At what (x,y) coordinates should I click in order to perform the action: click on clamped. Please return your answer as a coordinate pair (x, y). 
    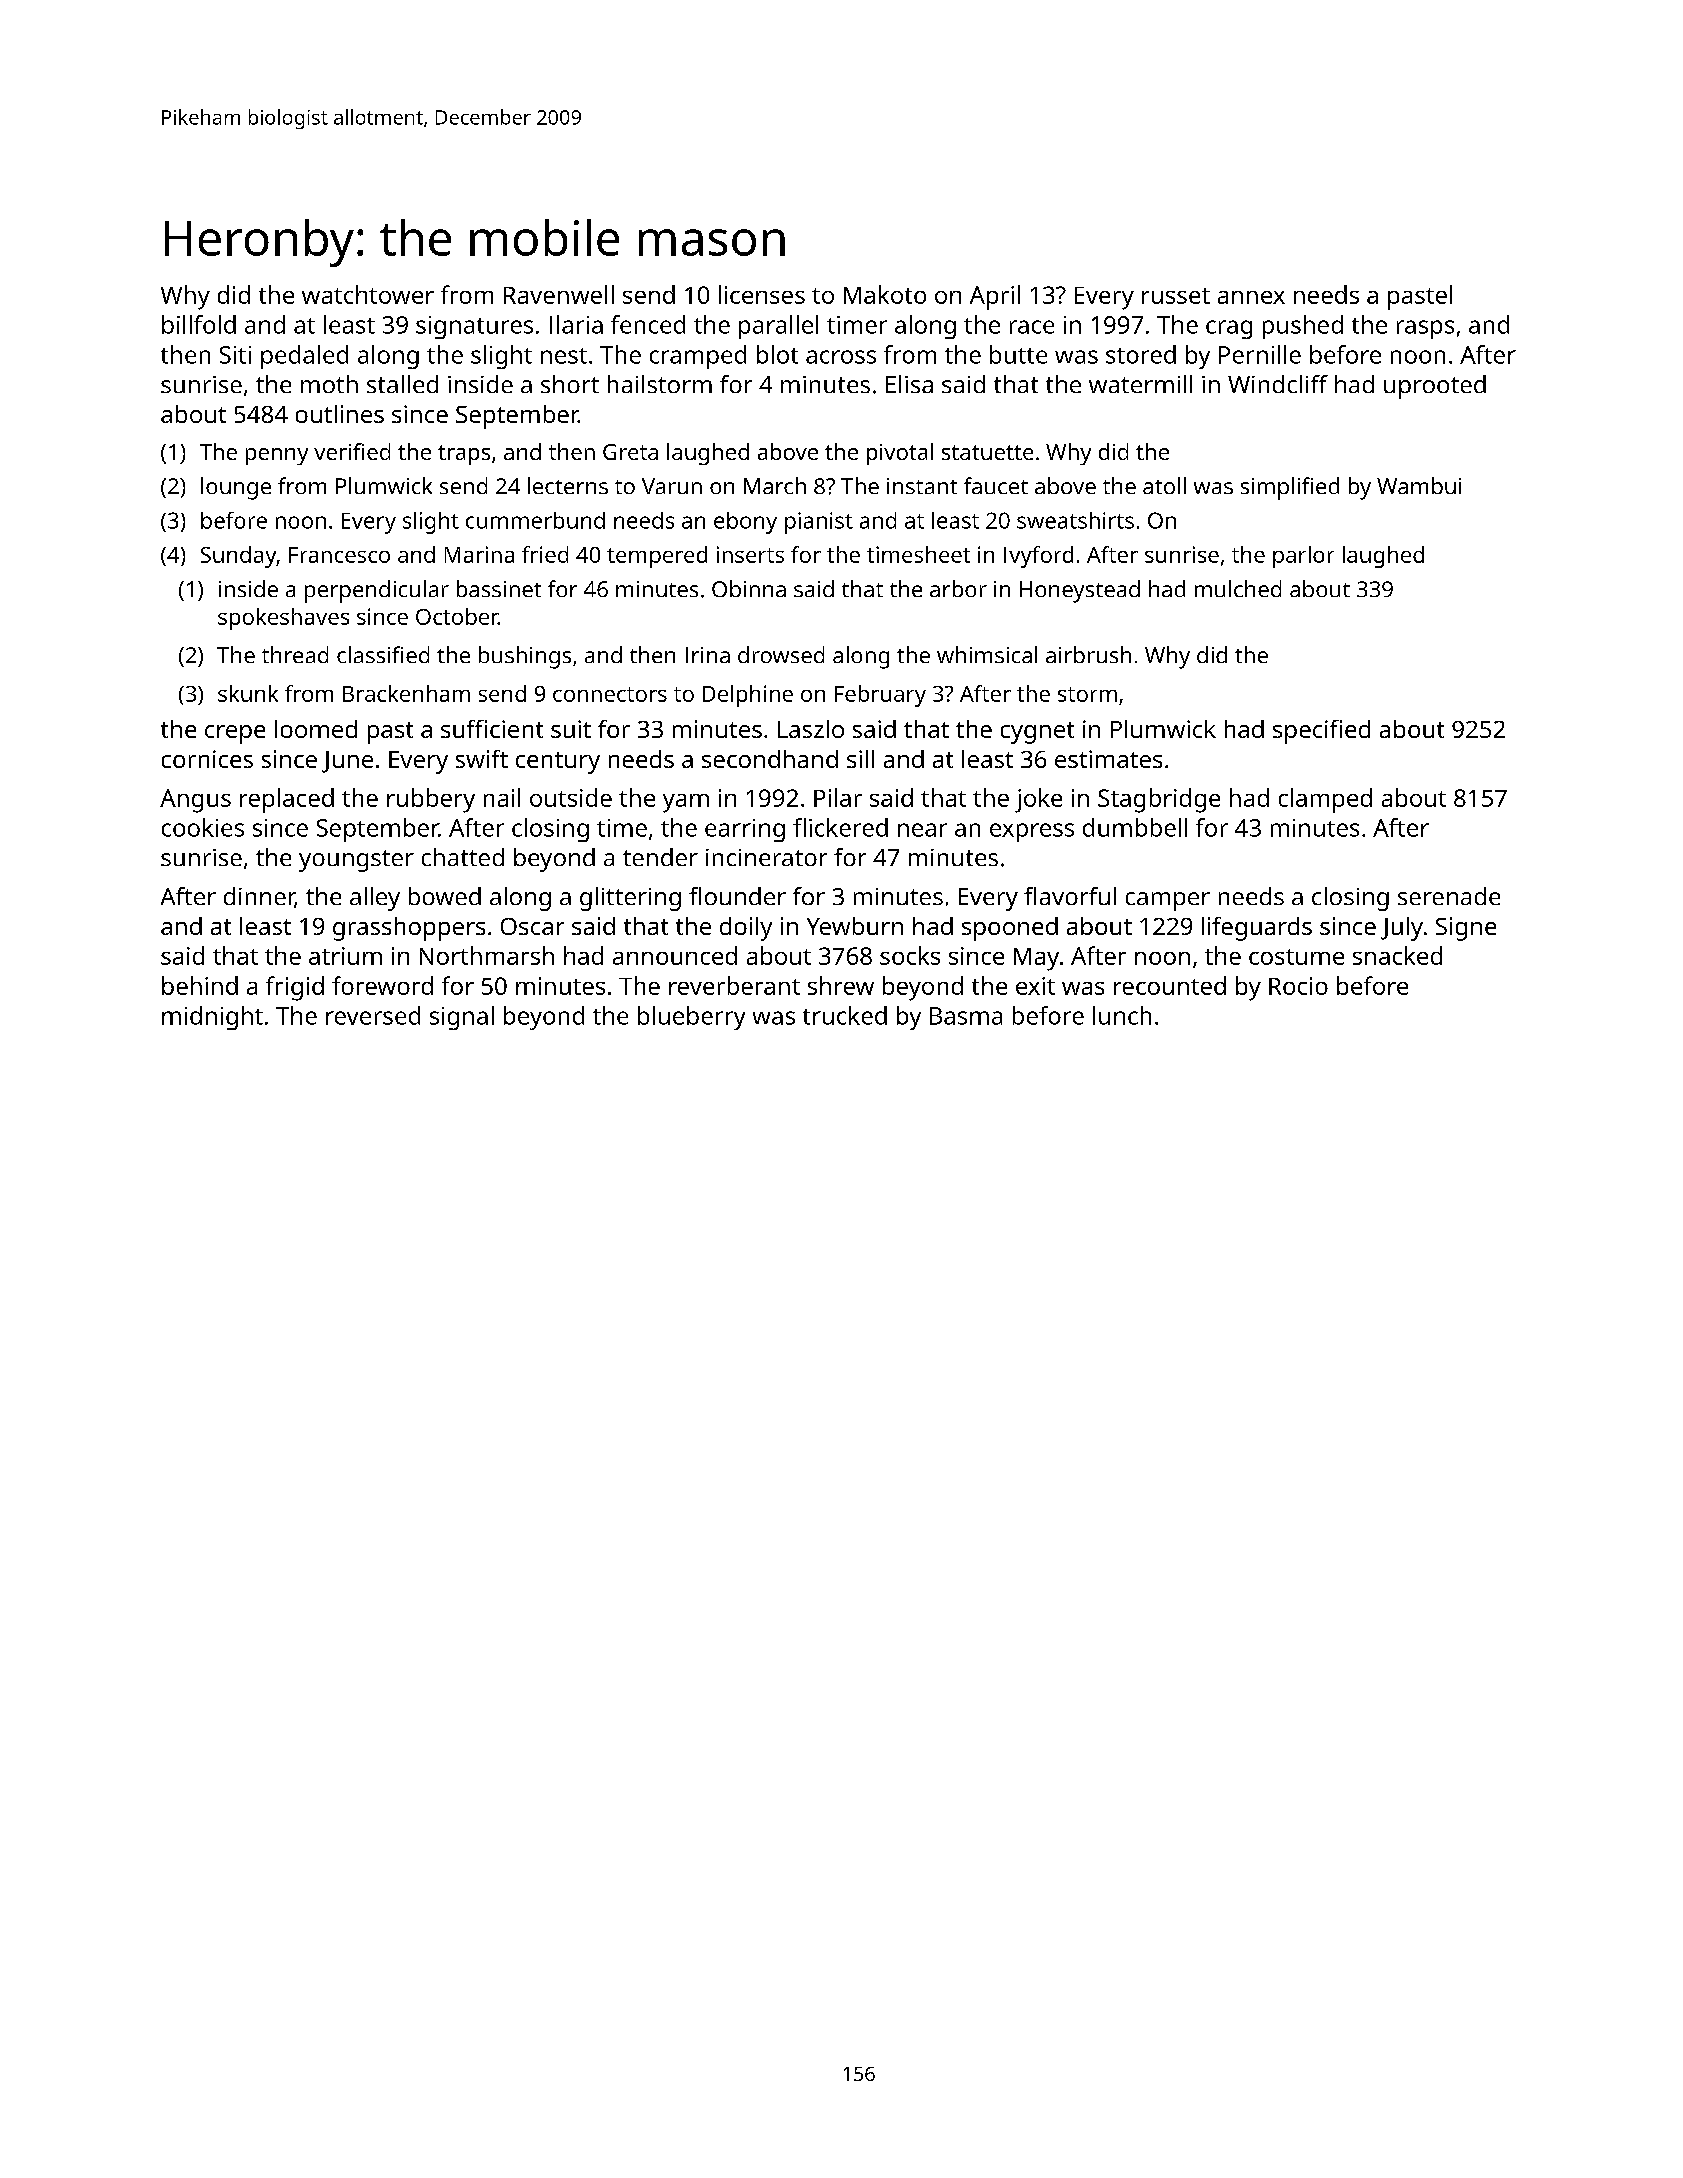
    Looking at the image, I should click on (1325, 800).
